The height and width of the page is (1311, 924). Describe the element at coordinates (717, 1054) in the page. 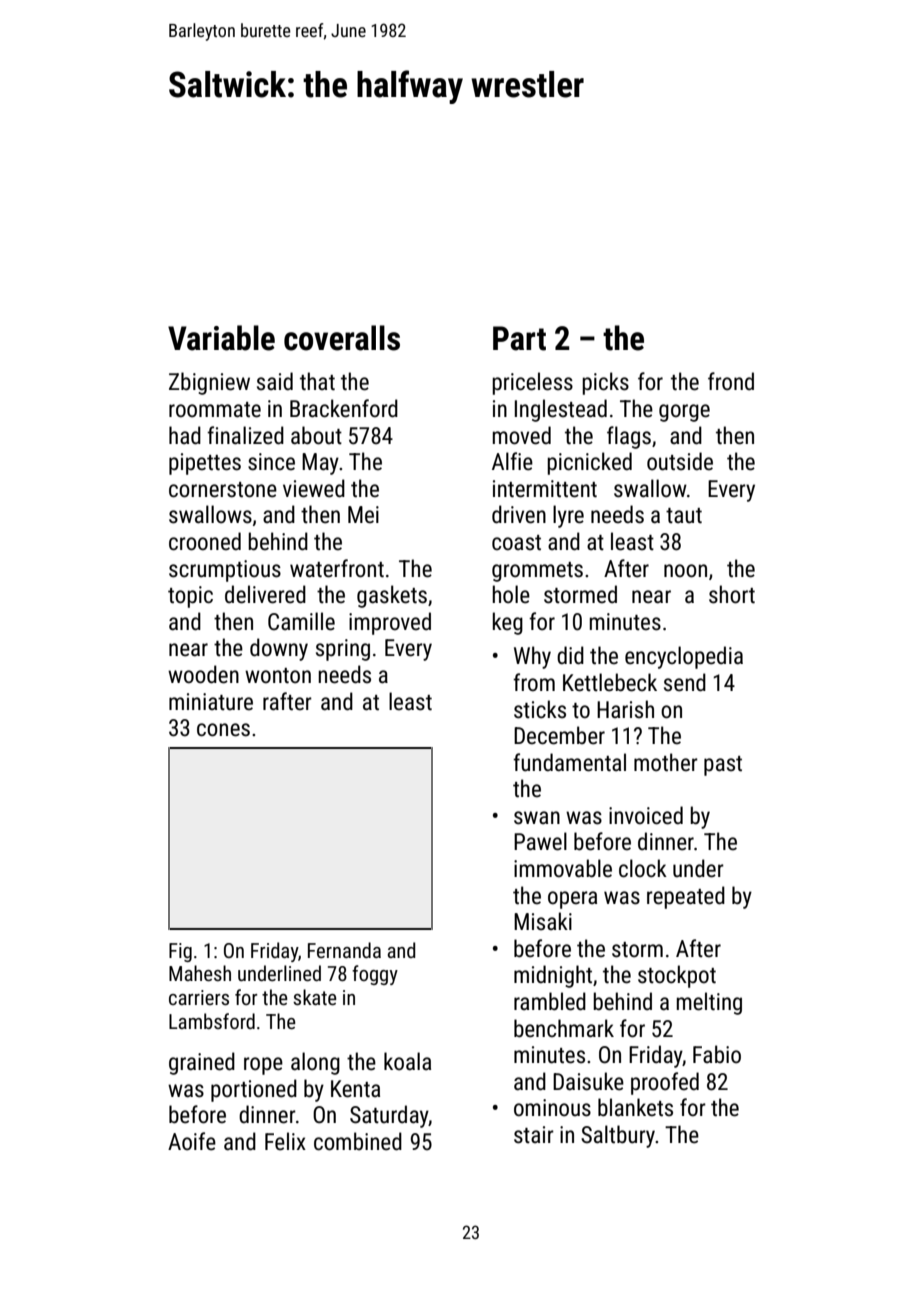

I see `Fabio` at that location.
